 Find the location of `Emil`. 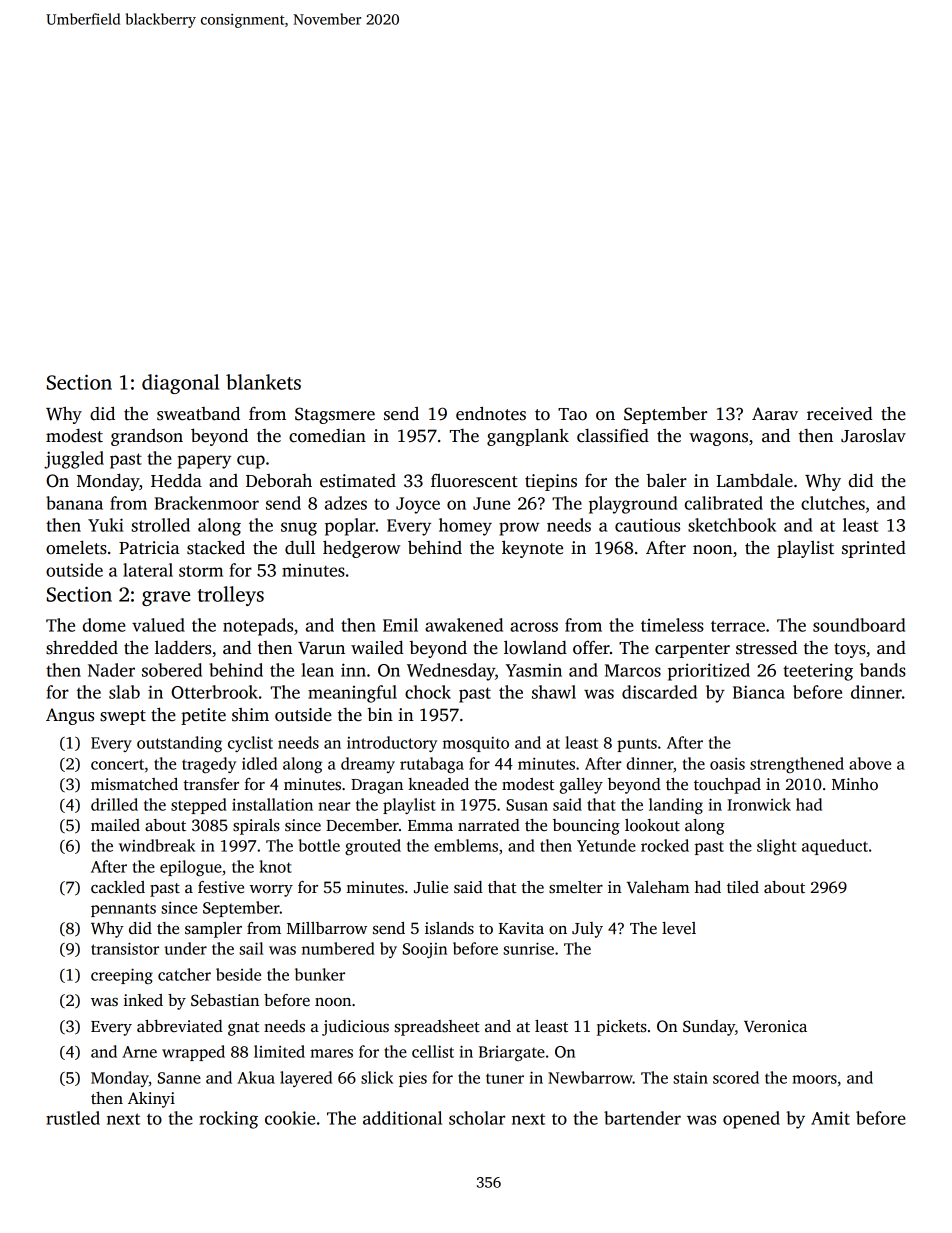

Emil is located at coordinates (400, 625).
